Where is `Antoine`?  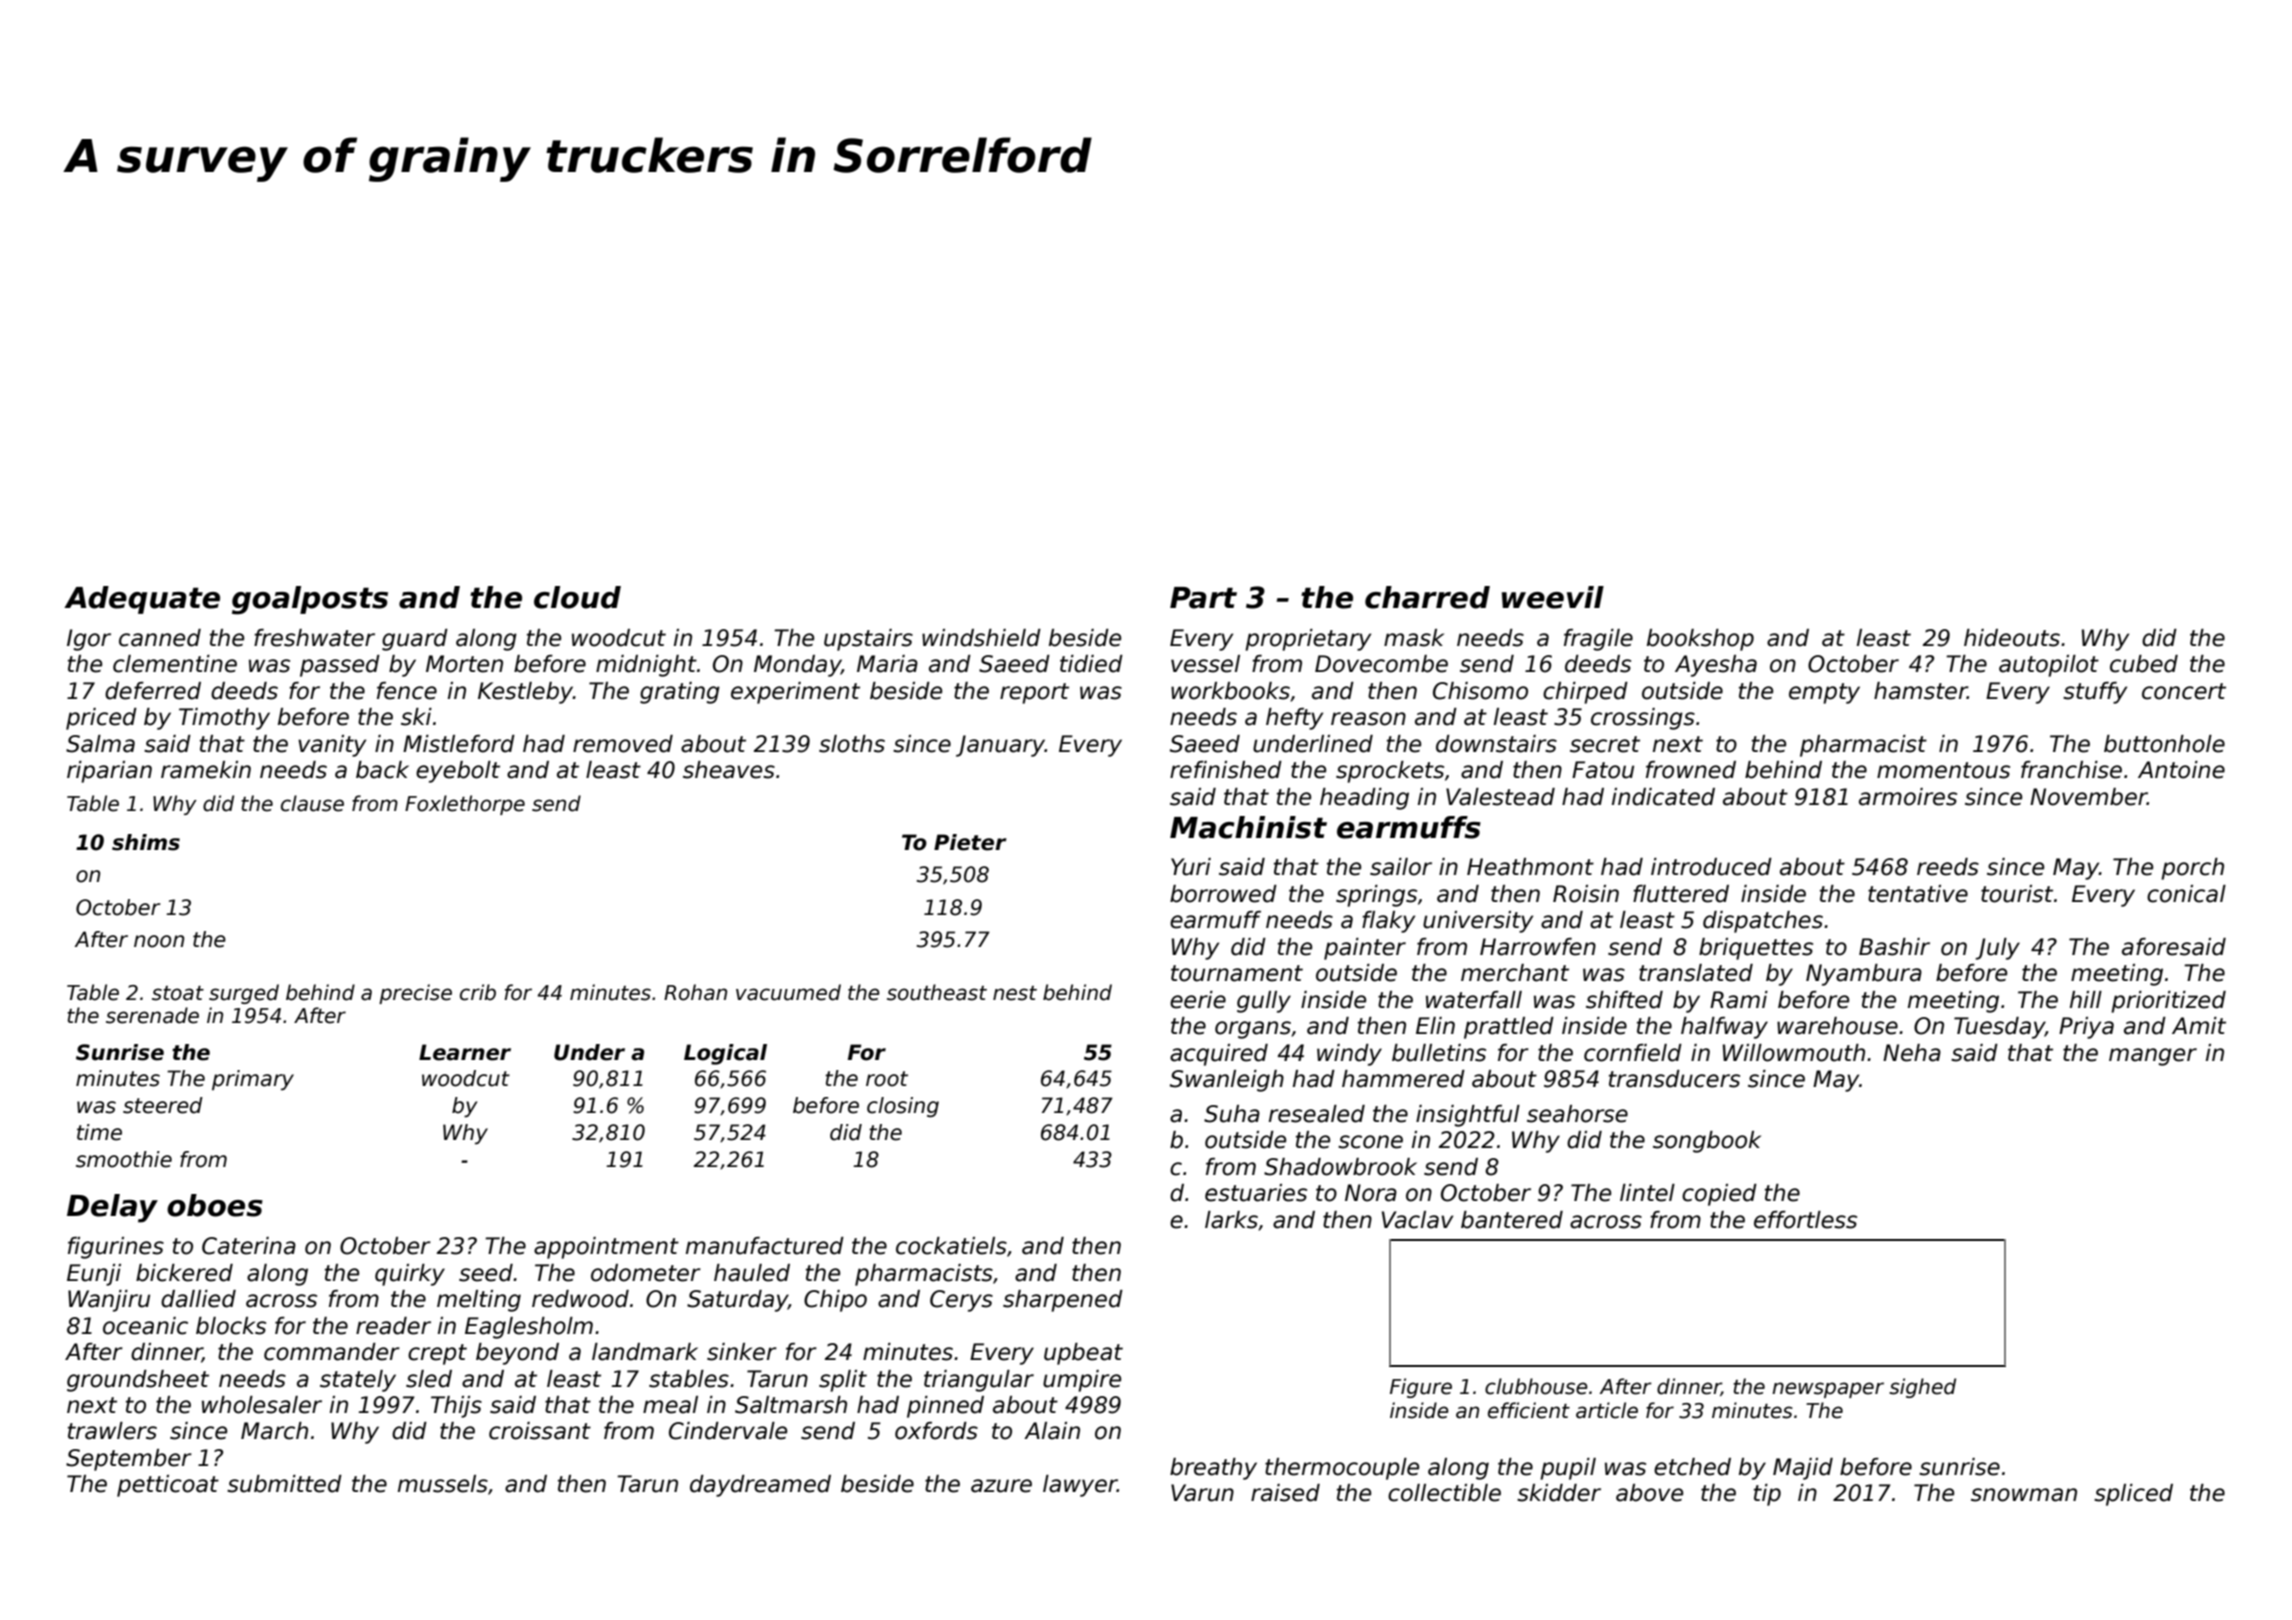 Antoine is located at coordinates (2181, 770).
